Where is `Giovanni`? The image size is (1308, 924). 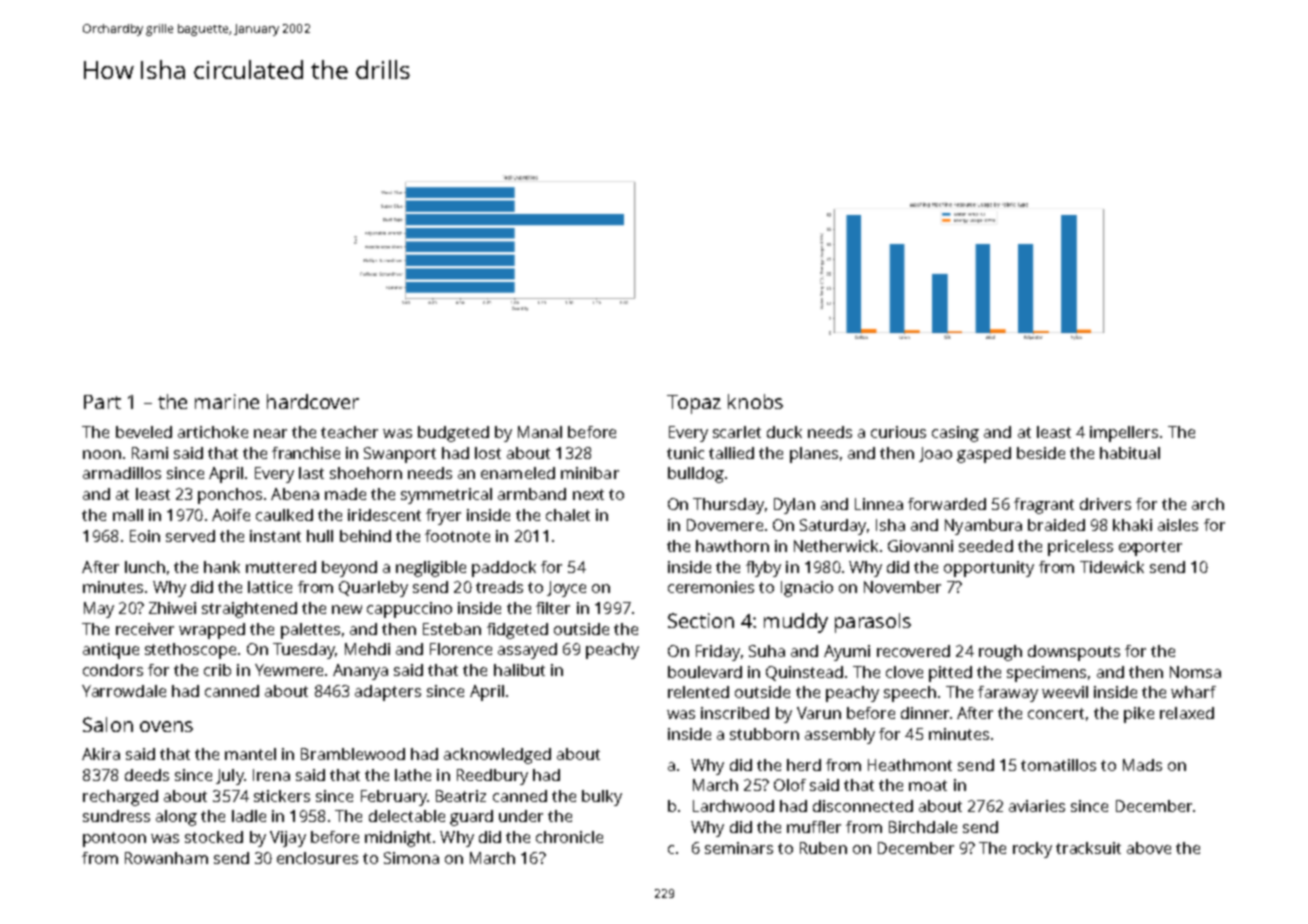
Giovanni is located at coordinates (920, 546).
